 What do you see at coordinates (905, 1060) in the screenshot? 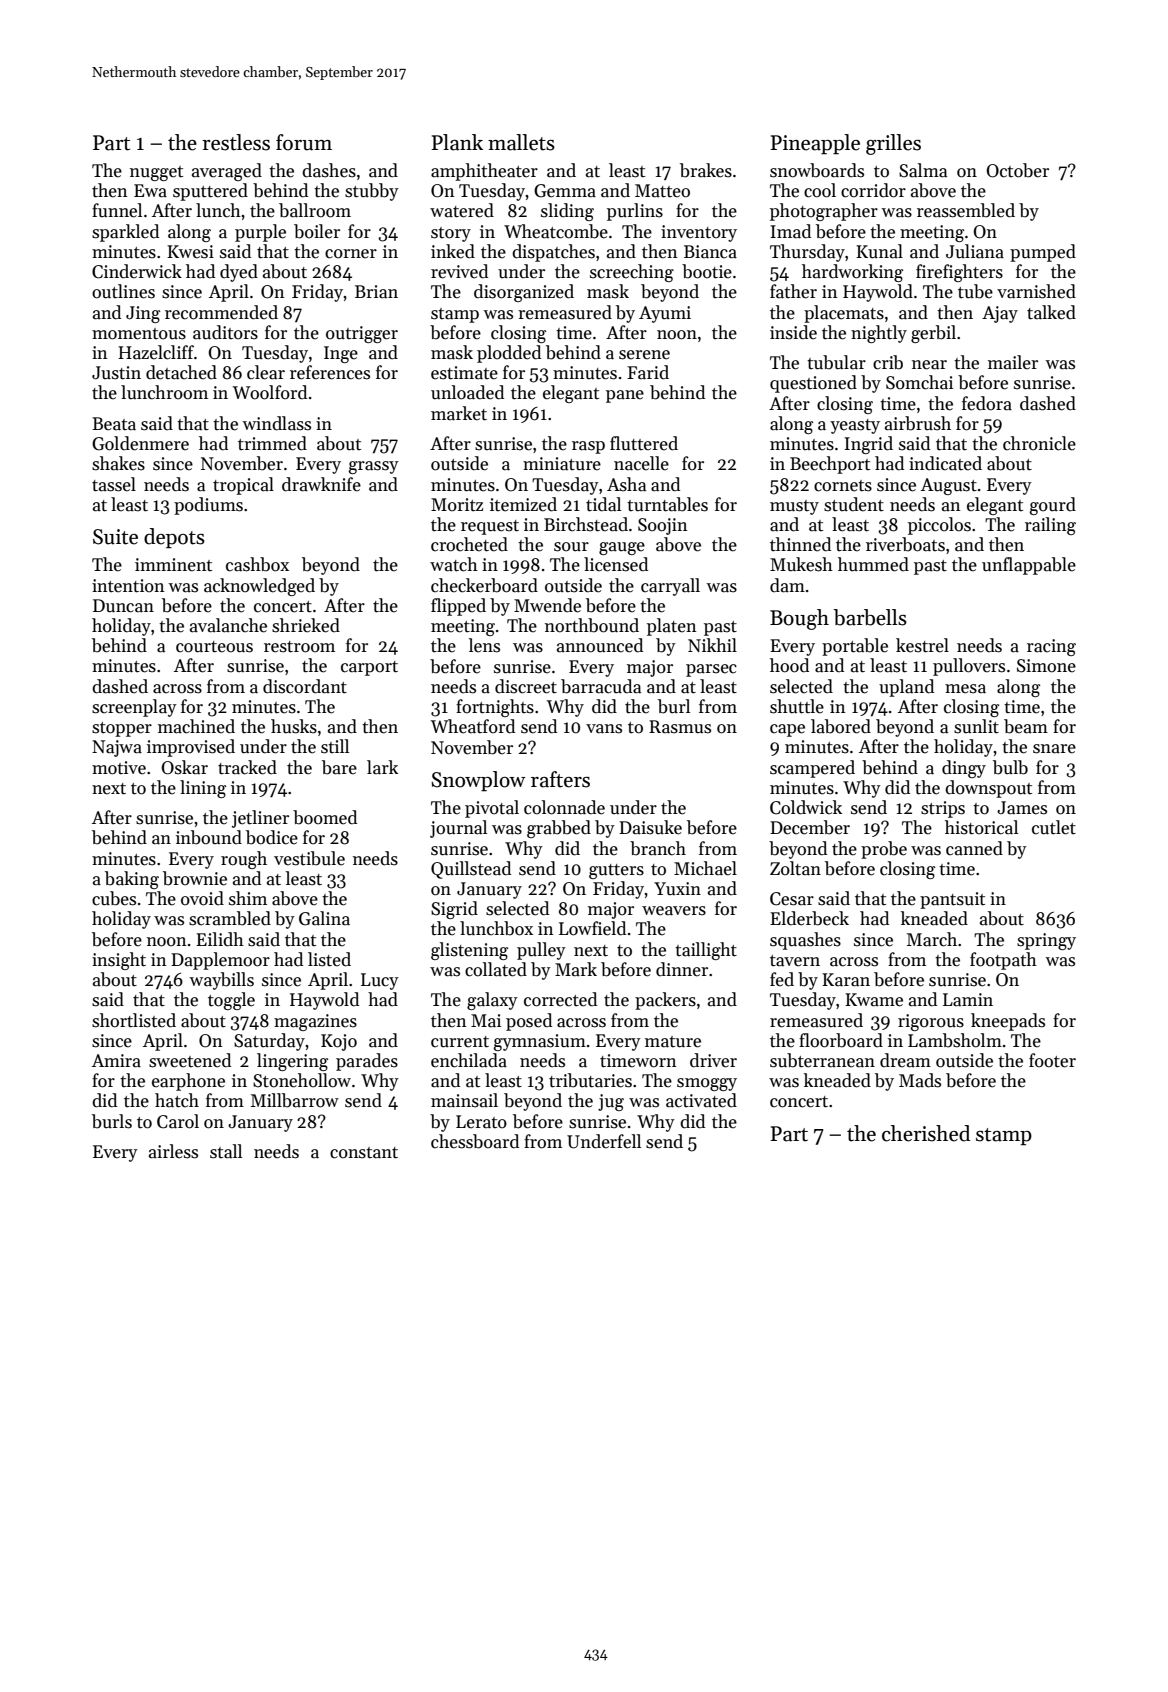
I see `dream` at bounding box center [905, 1060].
